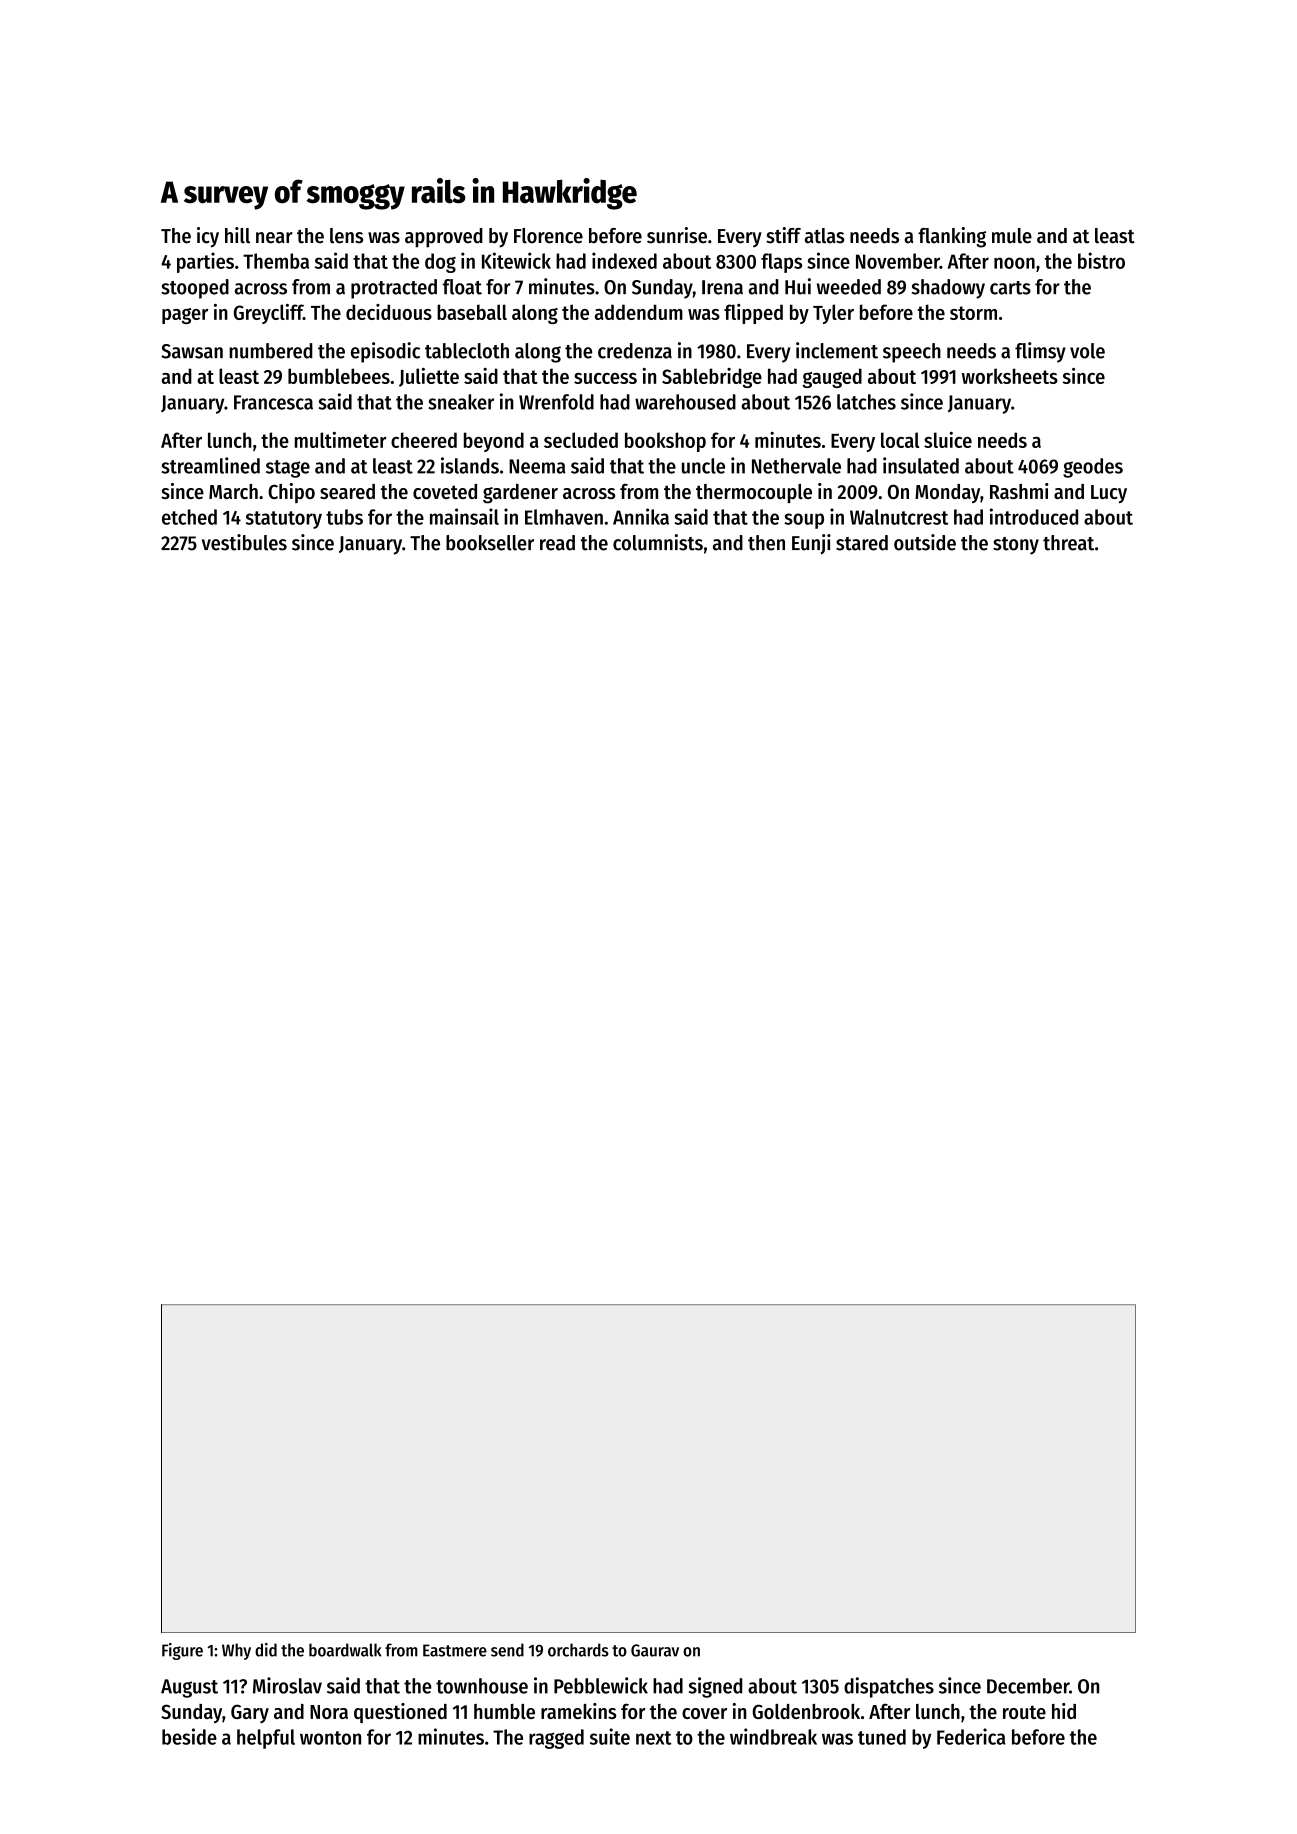 This screenshot has width=1297, height=1834. What do you see at coordinates (811, 544) in the screenshot?
I see `Eunji` at bounding box center [811, 544].
